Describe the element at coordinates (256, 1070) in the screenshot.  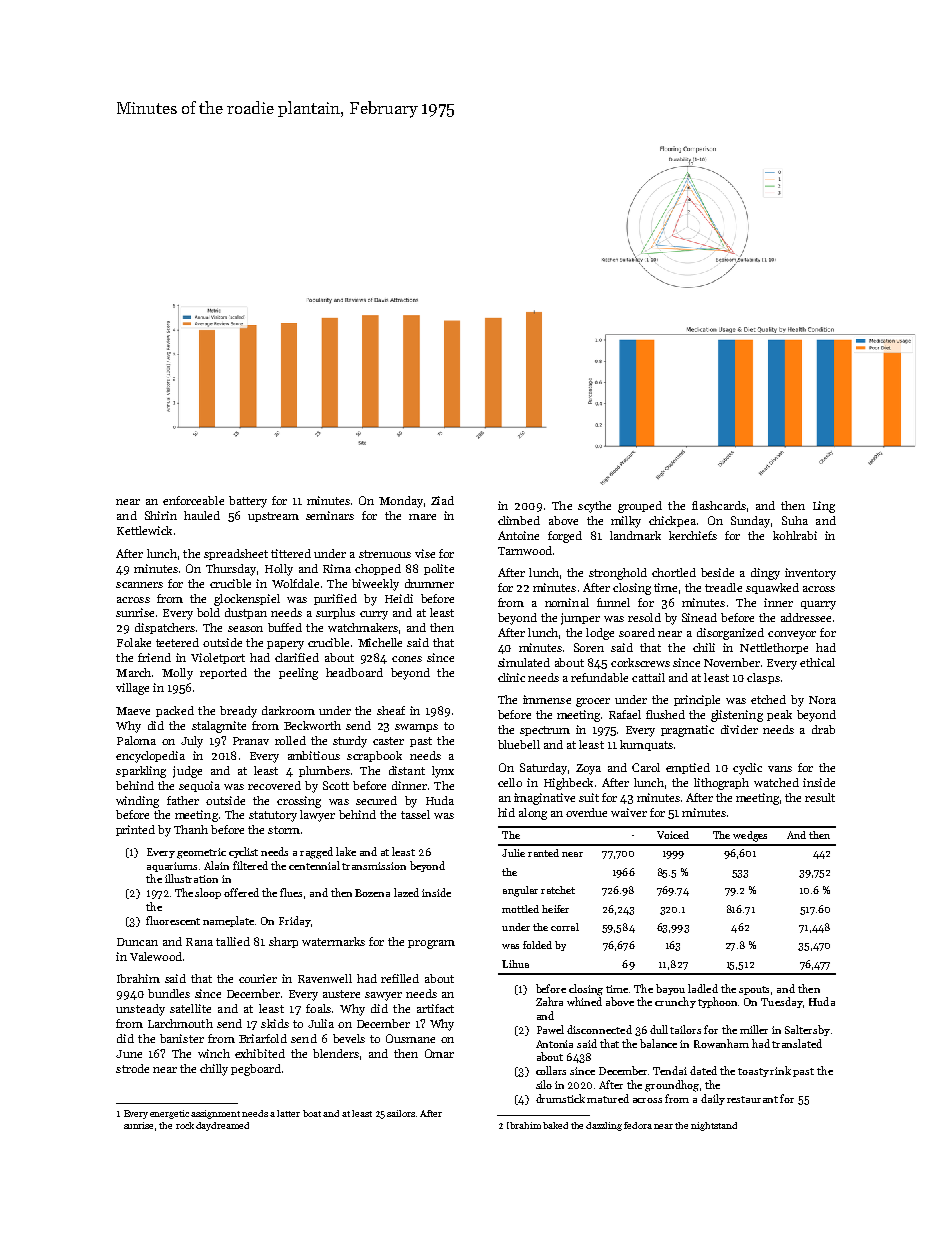
I see `pegboard` at that location.
